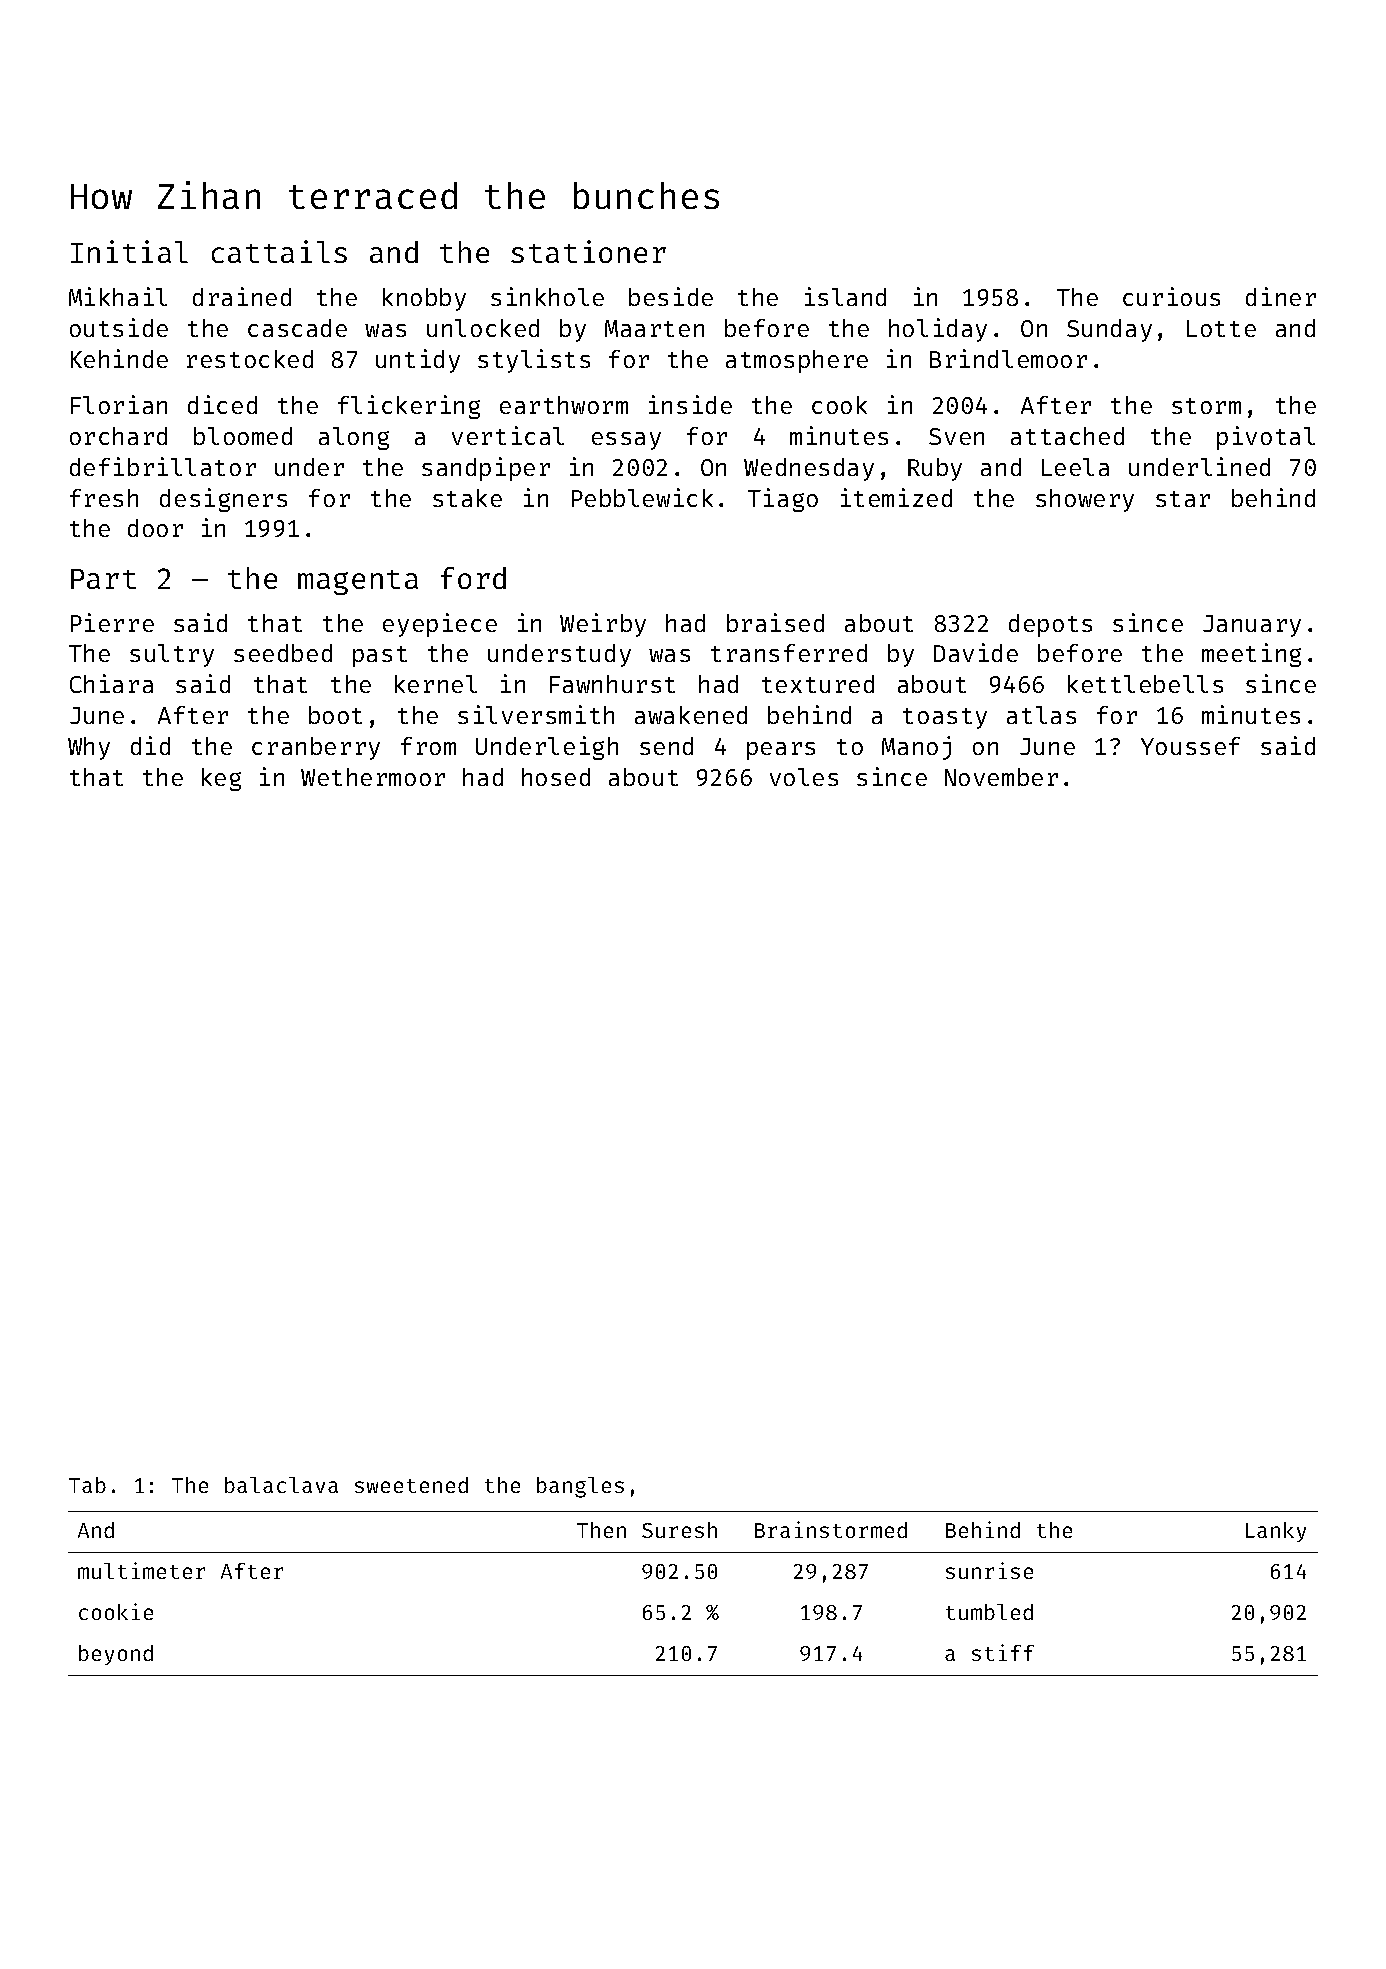 The width and height of the screenshot is (1386, 1969). I want to click on Why, so click(89, 748).
